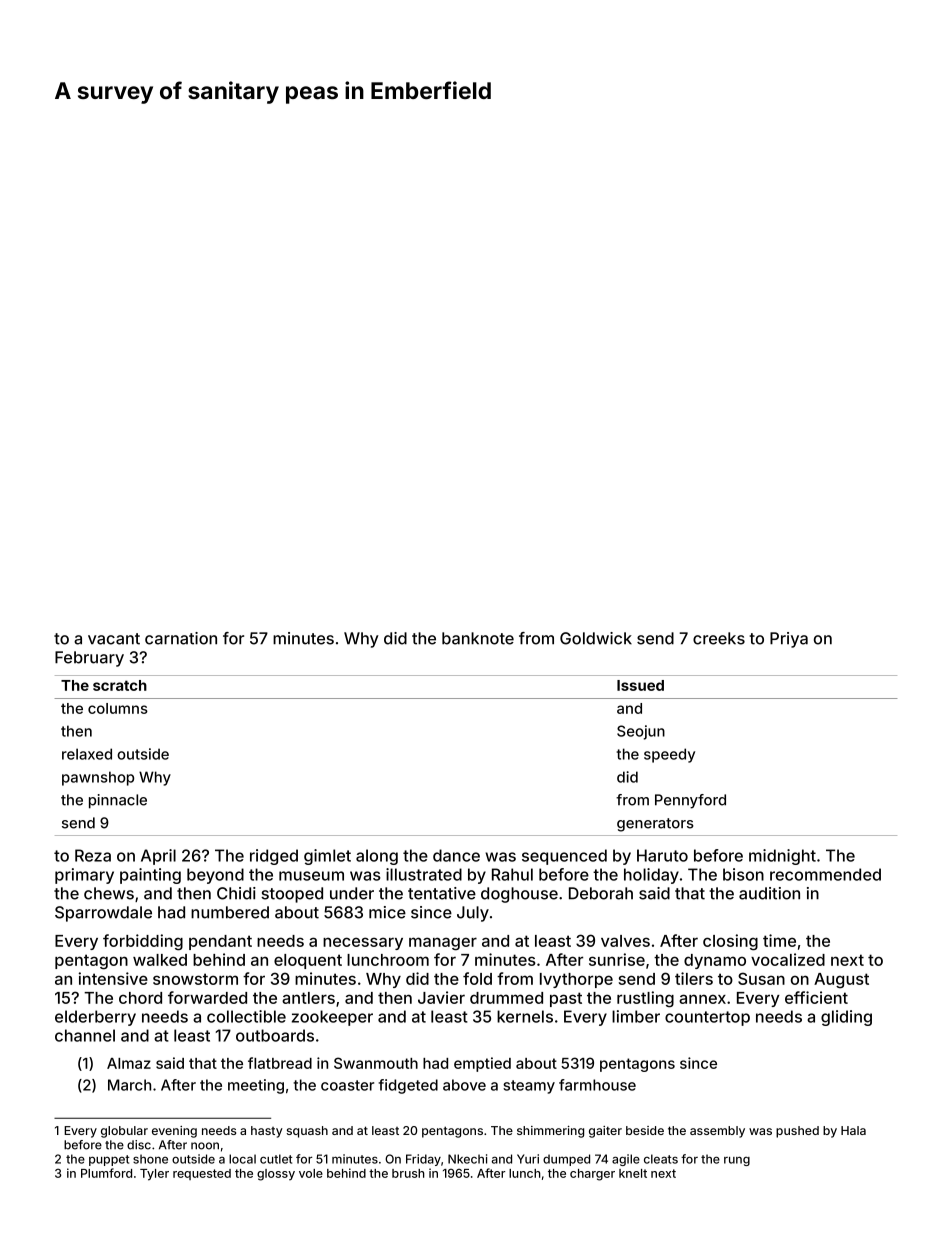  I want to click on puppet, so click(109, 1160).
